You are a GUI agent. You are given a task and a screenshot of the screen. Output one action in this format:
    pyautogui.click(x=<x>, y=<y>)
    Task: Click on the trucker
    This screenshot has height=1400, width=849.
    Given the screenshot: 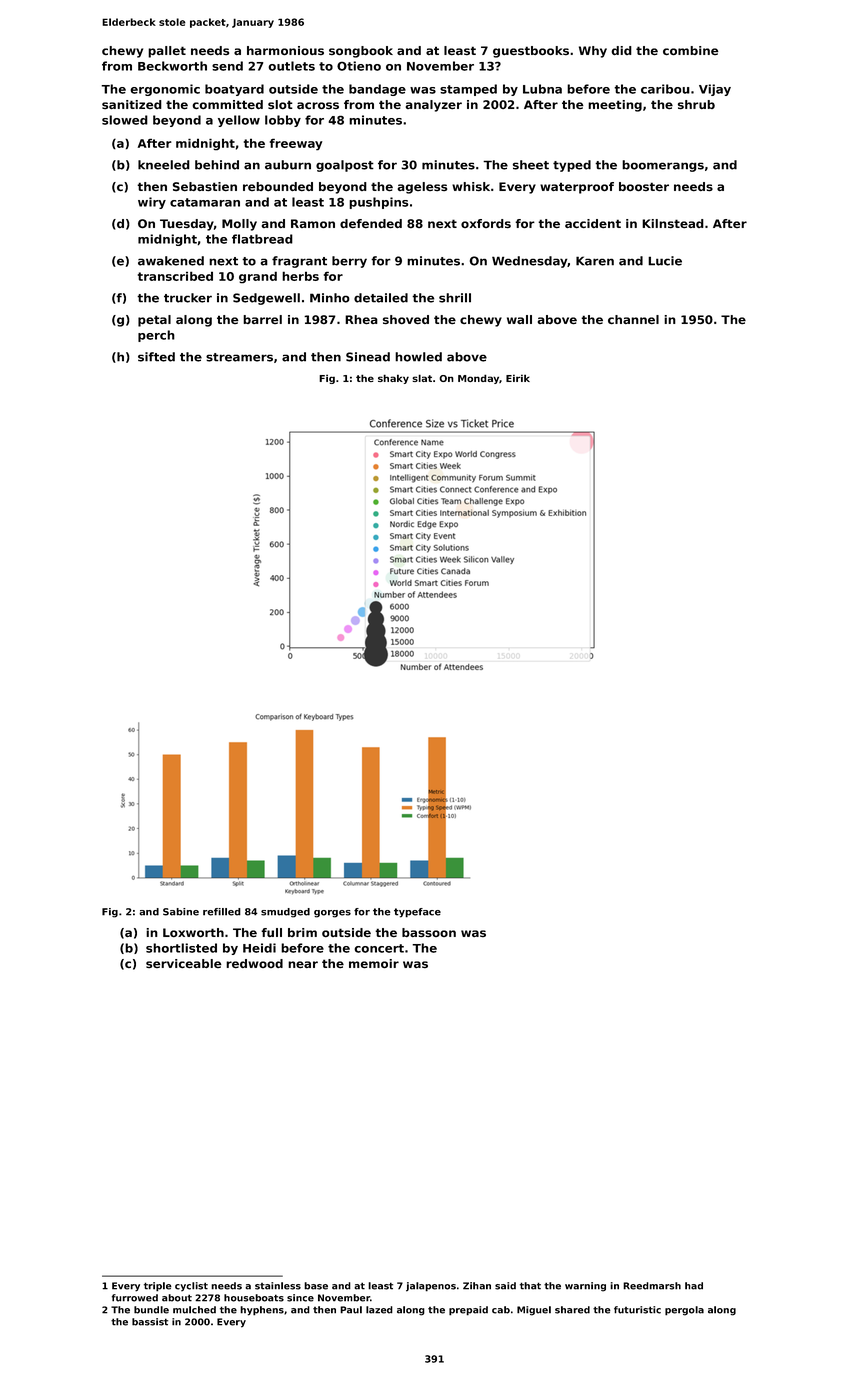 What is the action you would take?
    pyautogui.click(x=188, y=298)
